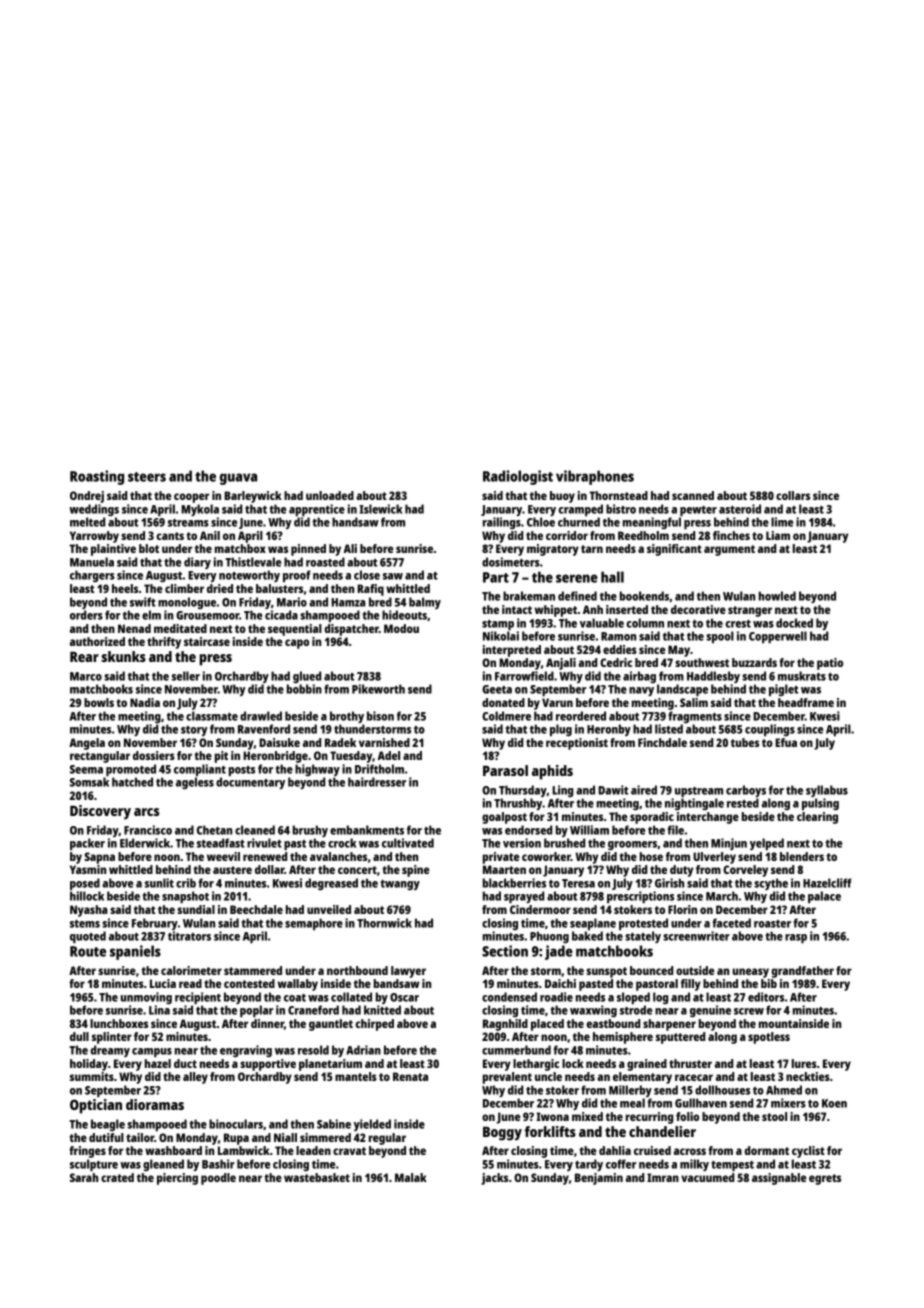 The width and height of the document is (924, 1308). What do you see at coordinates (793, 495) in the document?
I see `collars` at bounding box center [793, 495].
